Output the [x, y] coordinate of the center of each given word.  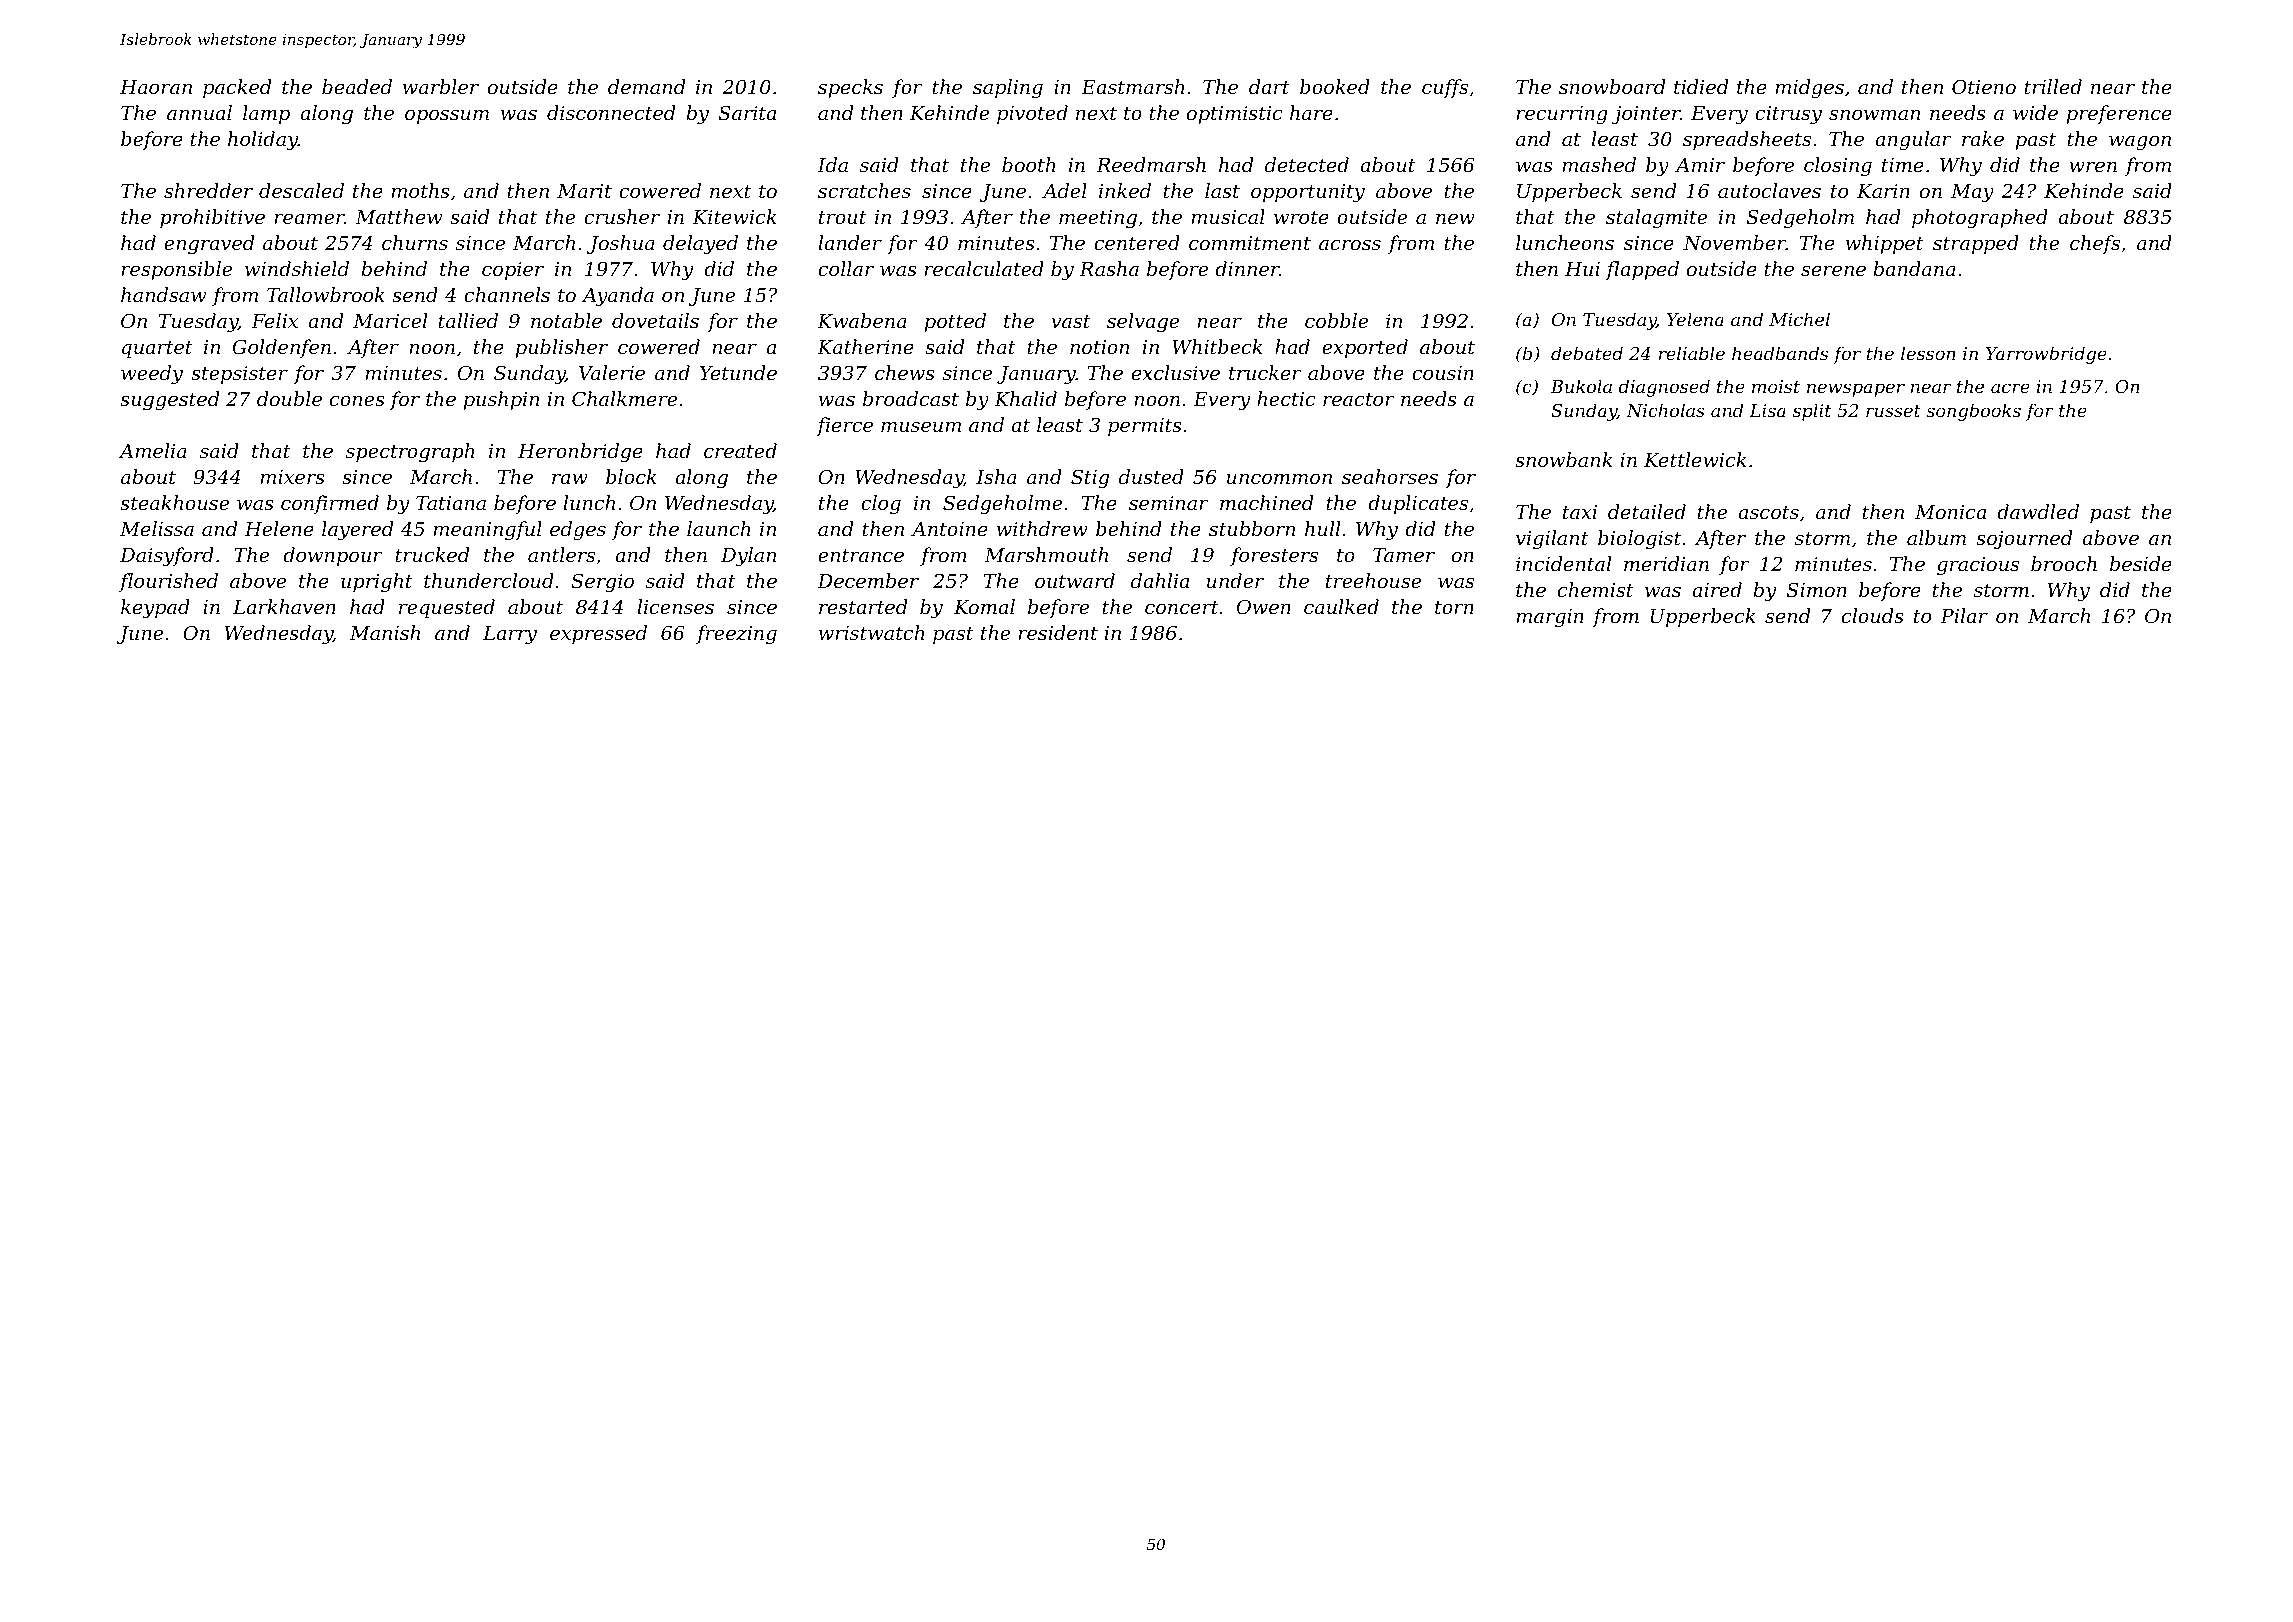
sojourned [2024, 540]
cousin [1443, 373]
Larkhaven [284, 606]
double [289, 398]
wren [2093, 167]
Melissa [157, 528]
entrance [861, 555]
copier [513, 271]
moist [1776, 386]
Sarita [747, 113]
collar [846, 268]
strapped [1976, 244]
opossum [447, 117]
